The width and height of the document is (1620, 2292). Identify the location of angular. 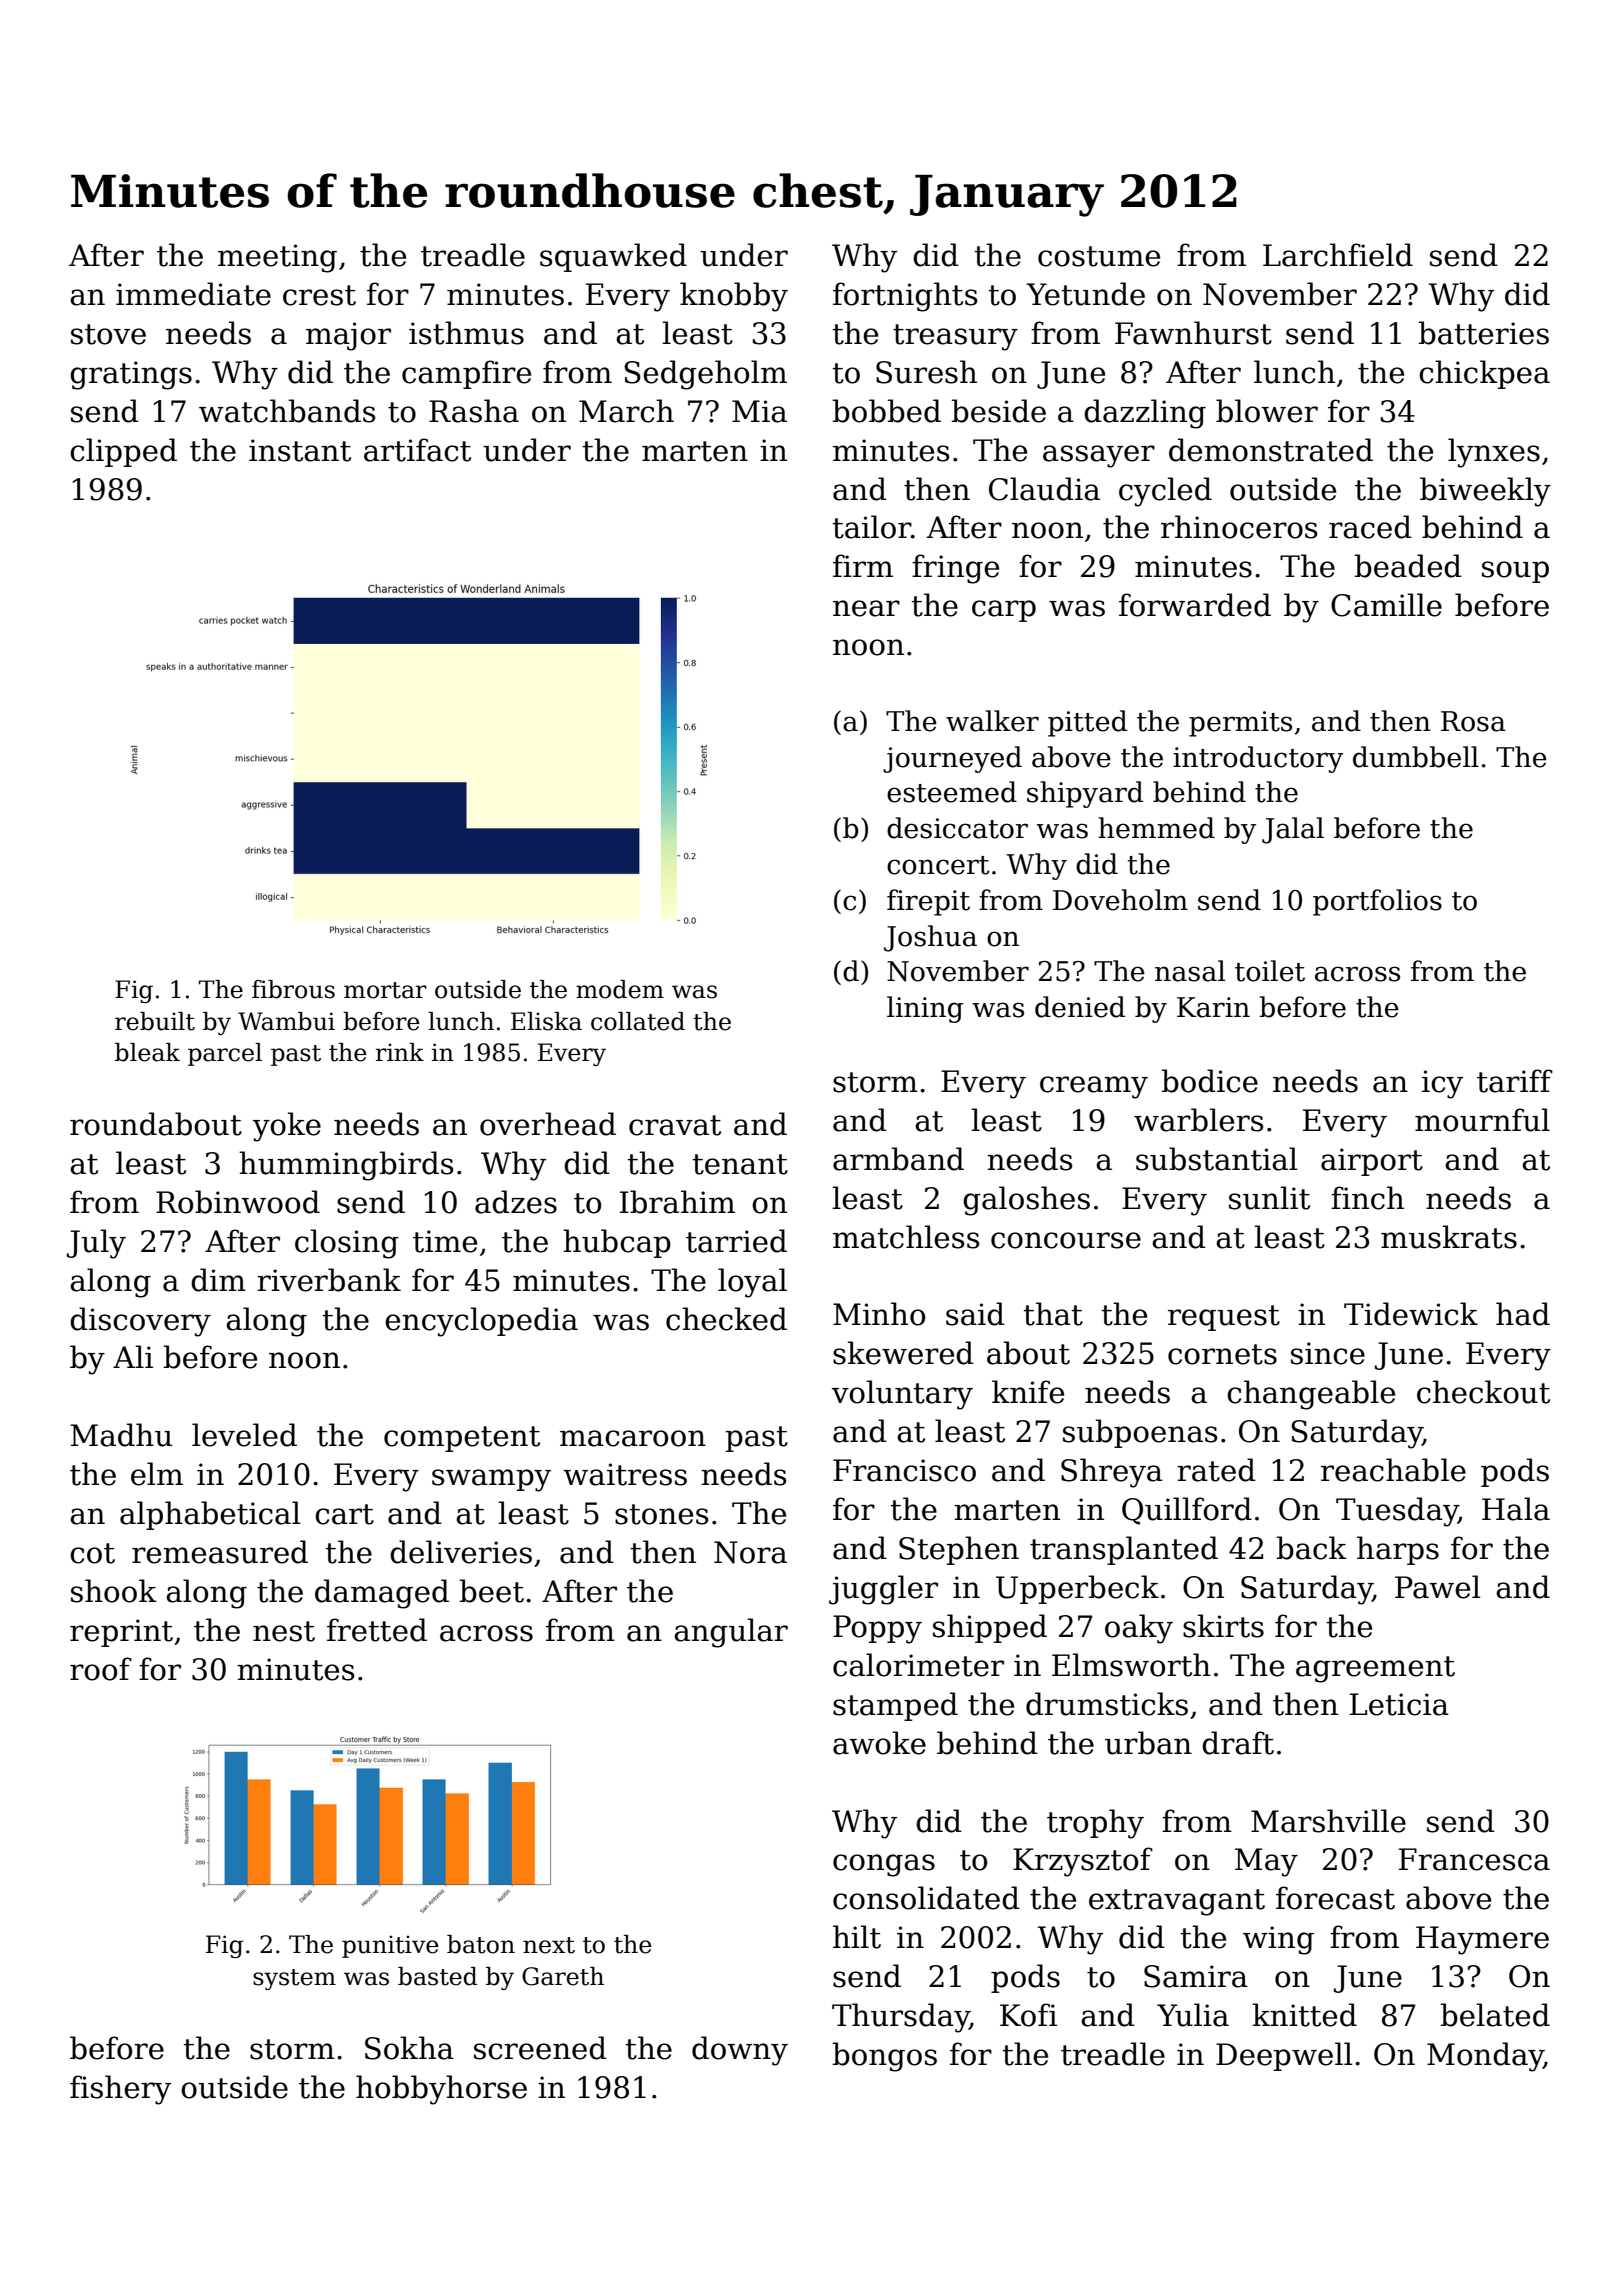
(731, 1633).
